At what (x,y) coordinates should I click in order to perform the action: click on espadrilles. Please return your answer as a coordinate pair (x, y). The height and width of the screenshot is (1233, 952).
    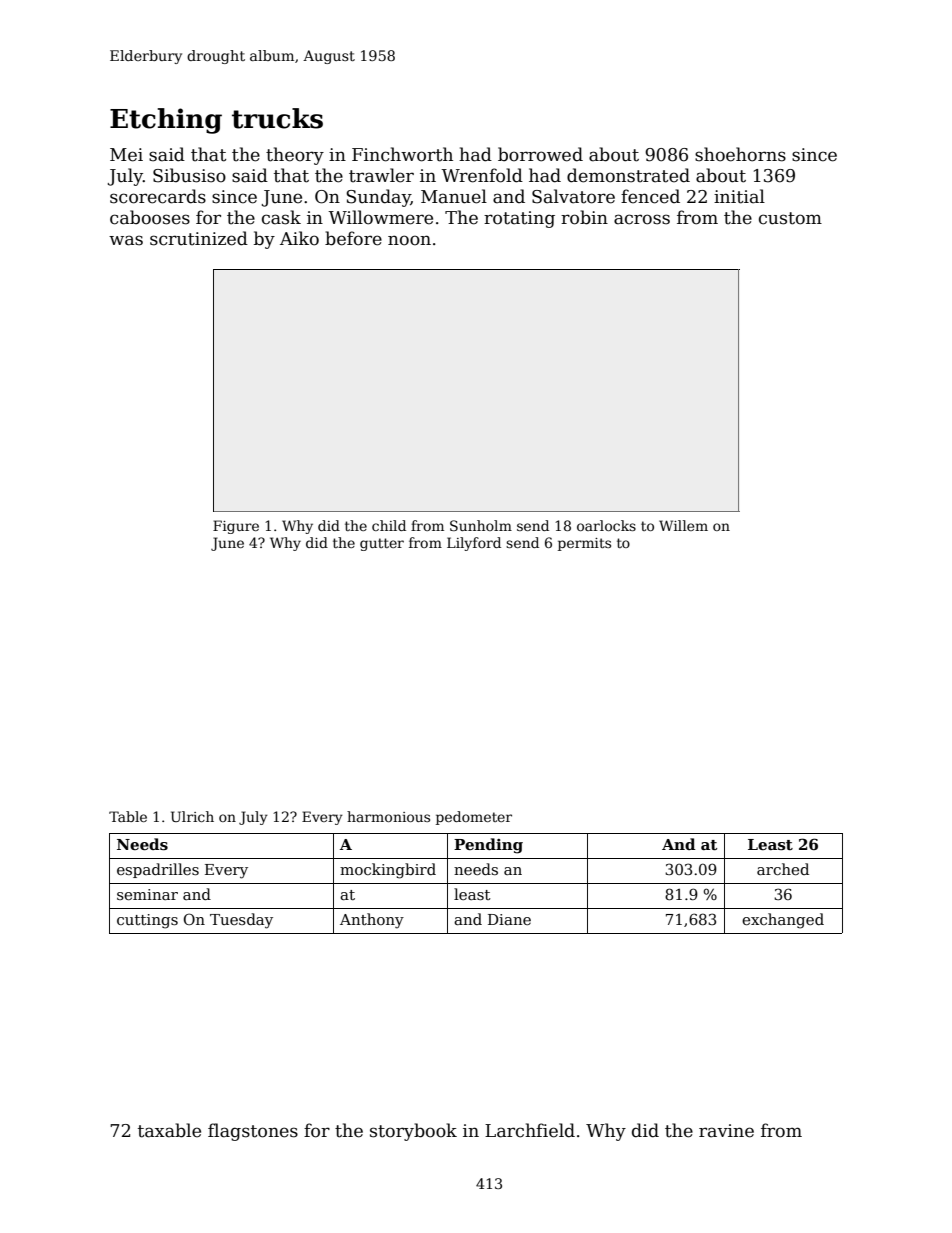
    Looking at the image, I should click on (158, 870).
